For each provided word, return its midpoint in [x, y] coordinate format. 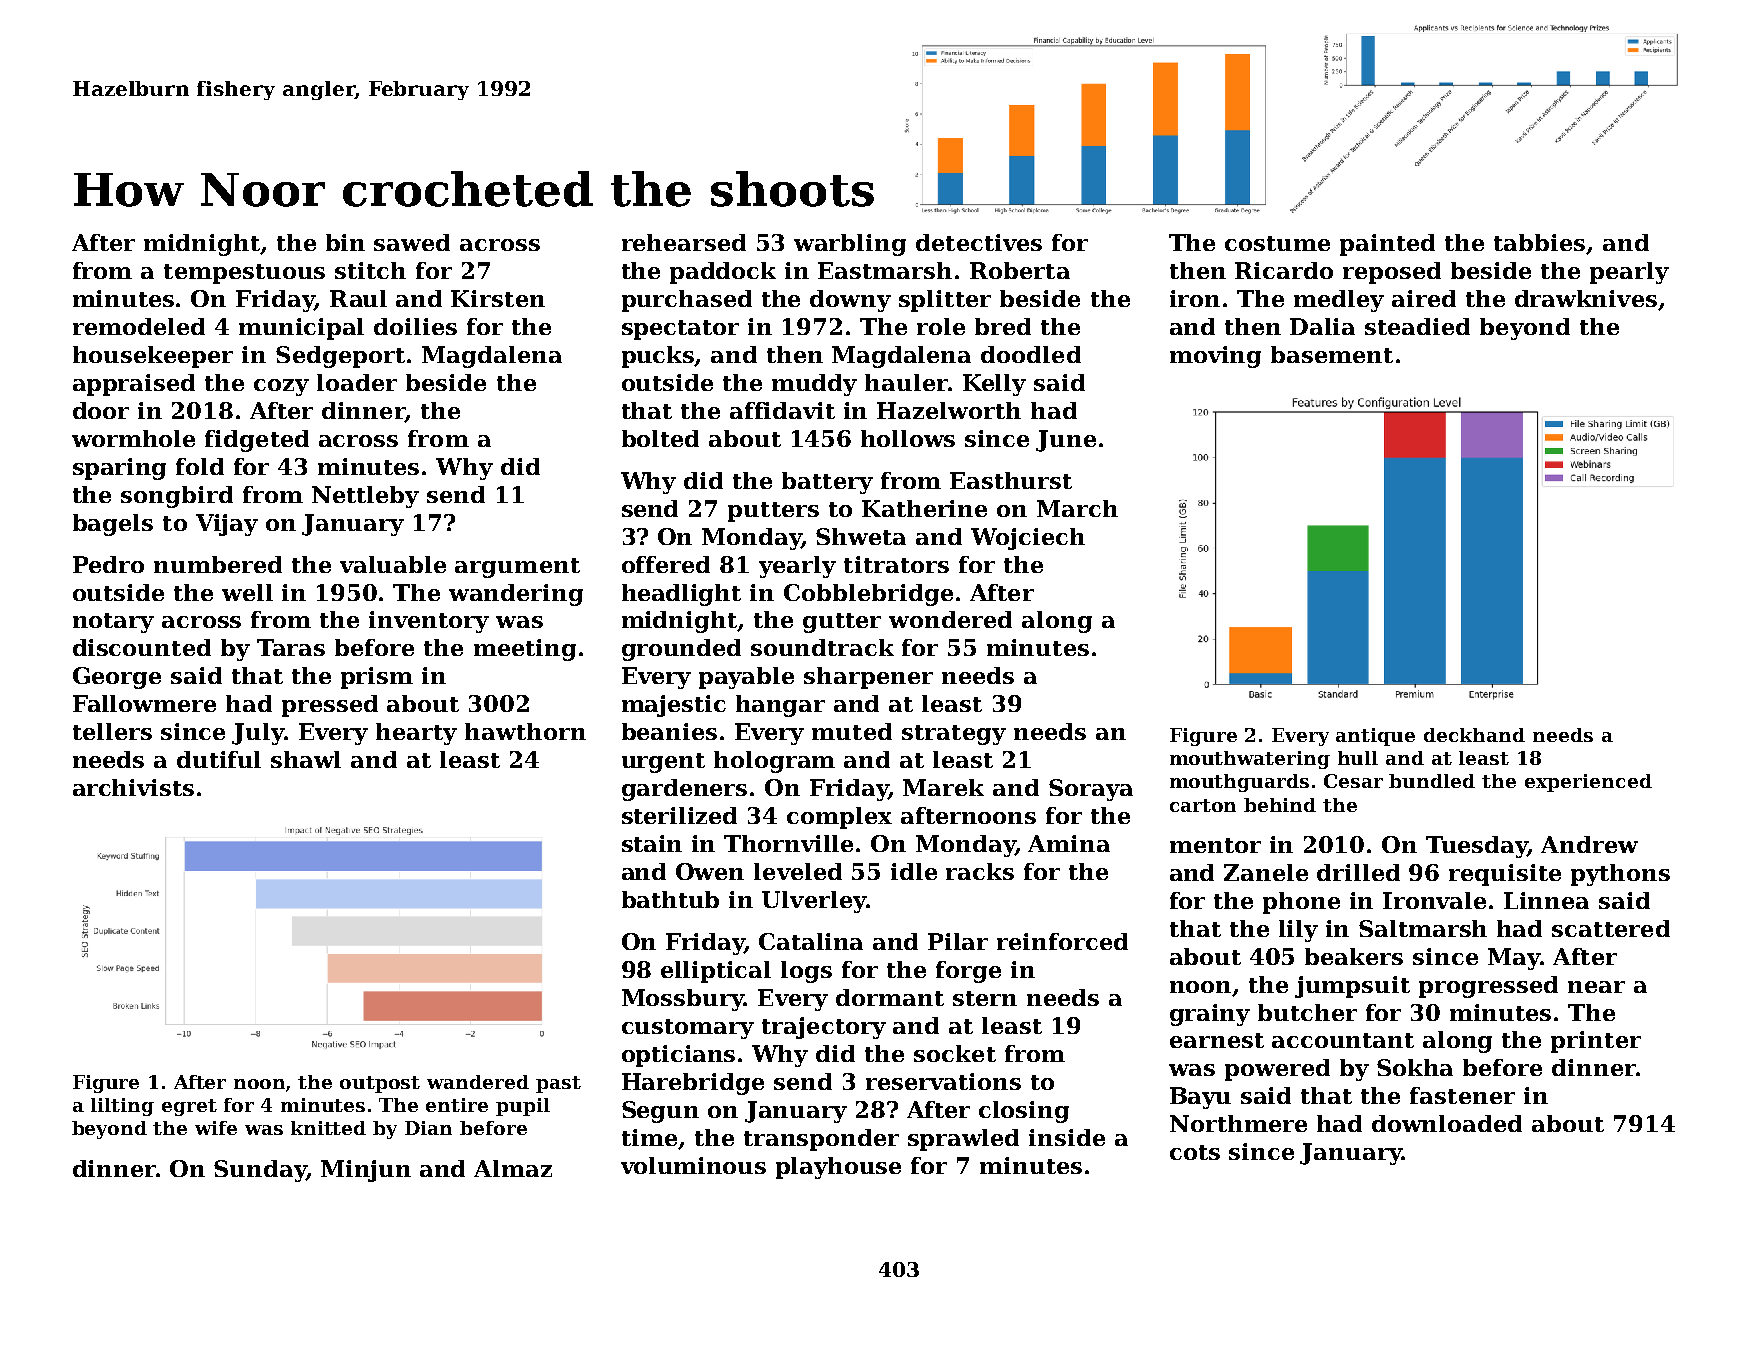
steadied [1417, 326]
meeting [525, 650]
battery [827, 483]
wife [216, 1128]
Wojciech [1028, 539]
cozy [281, 387]
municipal [301, 329]
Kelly [994, 385]
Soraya [1091, 790]
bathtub [670, 899]
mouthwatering [1250, 760]
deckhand [1474, 735]
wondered [950, 619]
